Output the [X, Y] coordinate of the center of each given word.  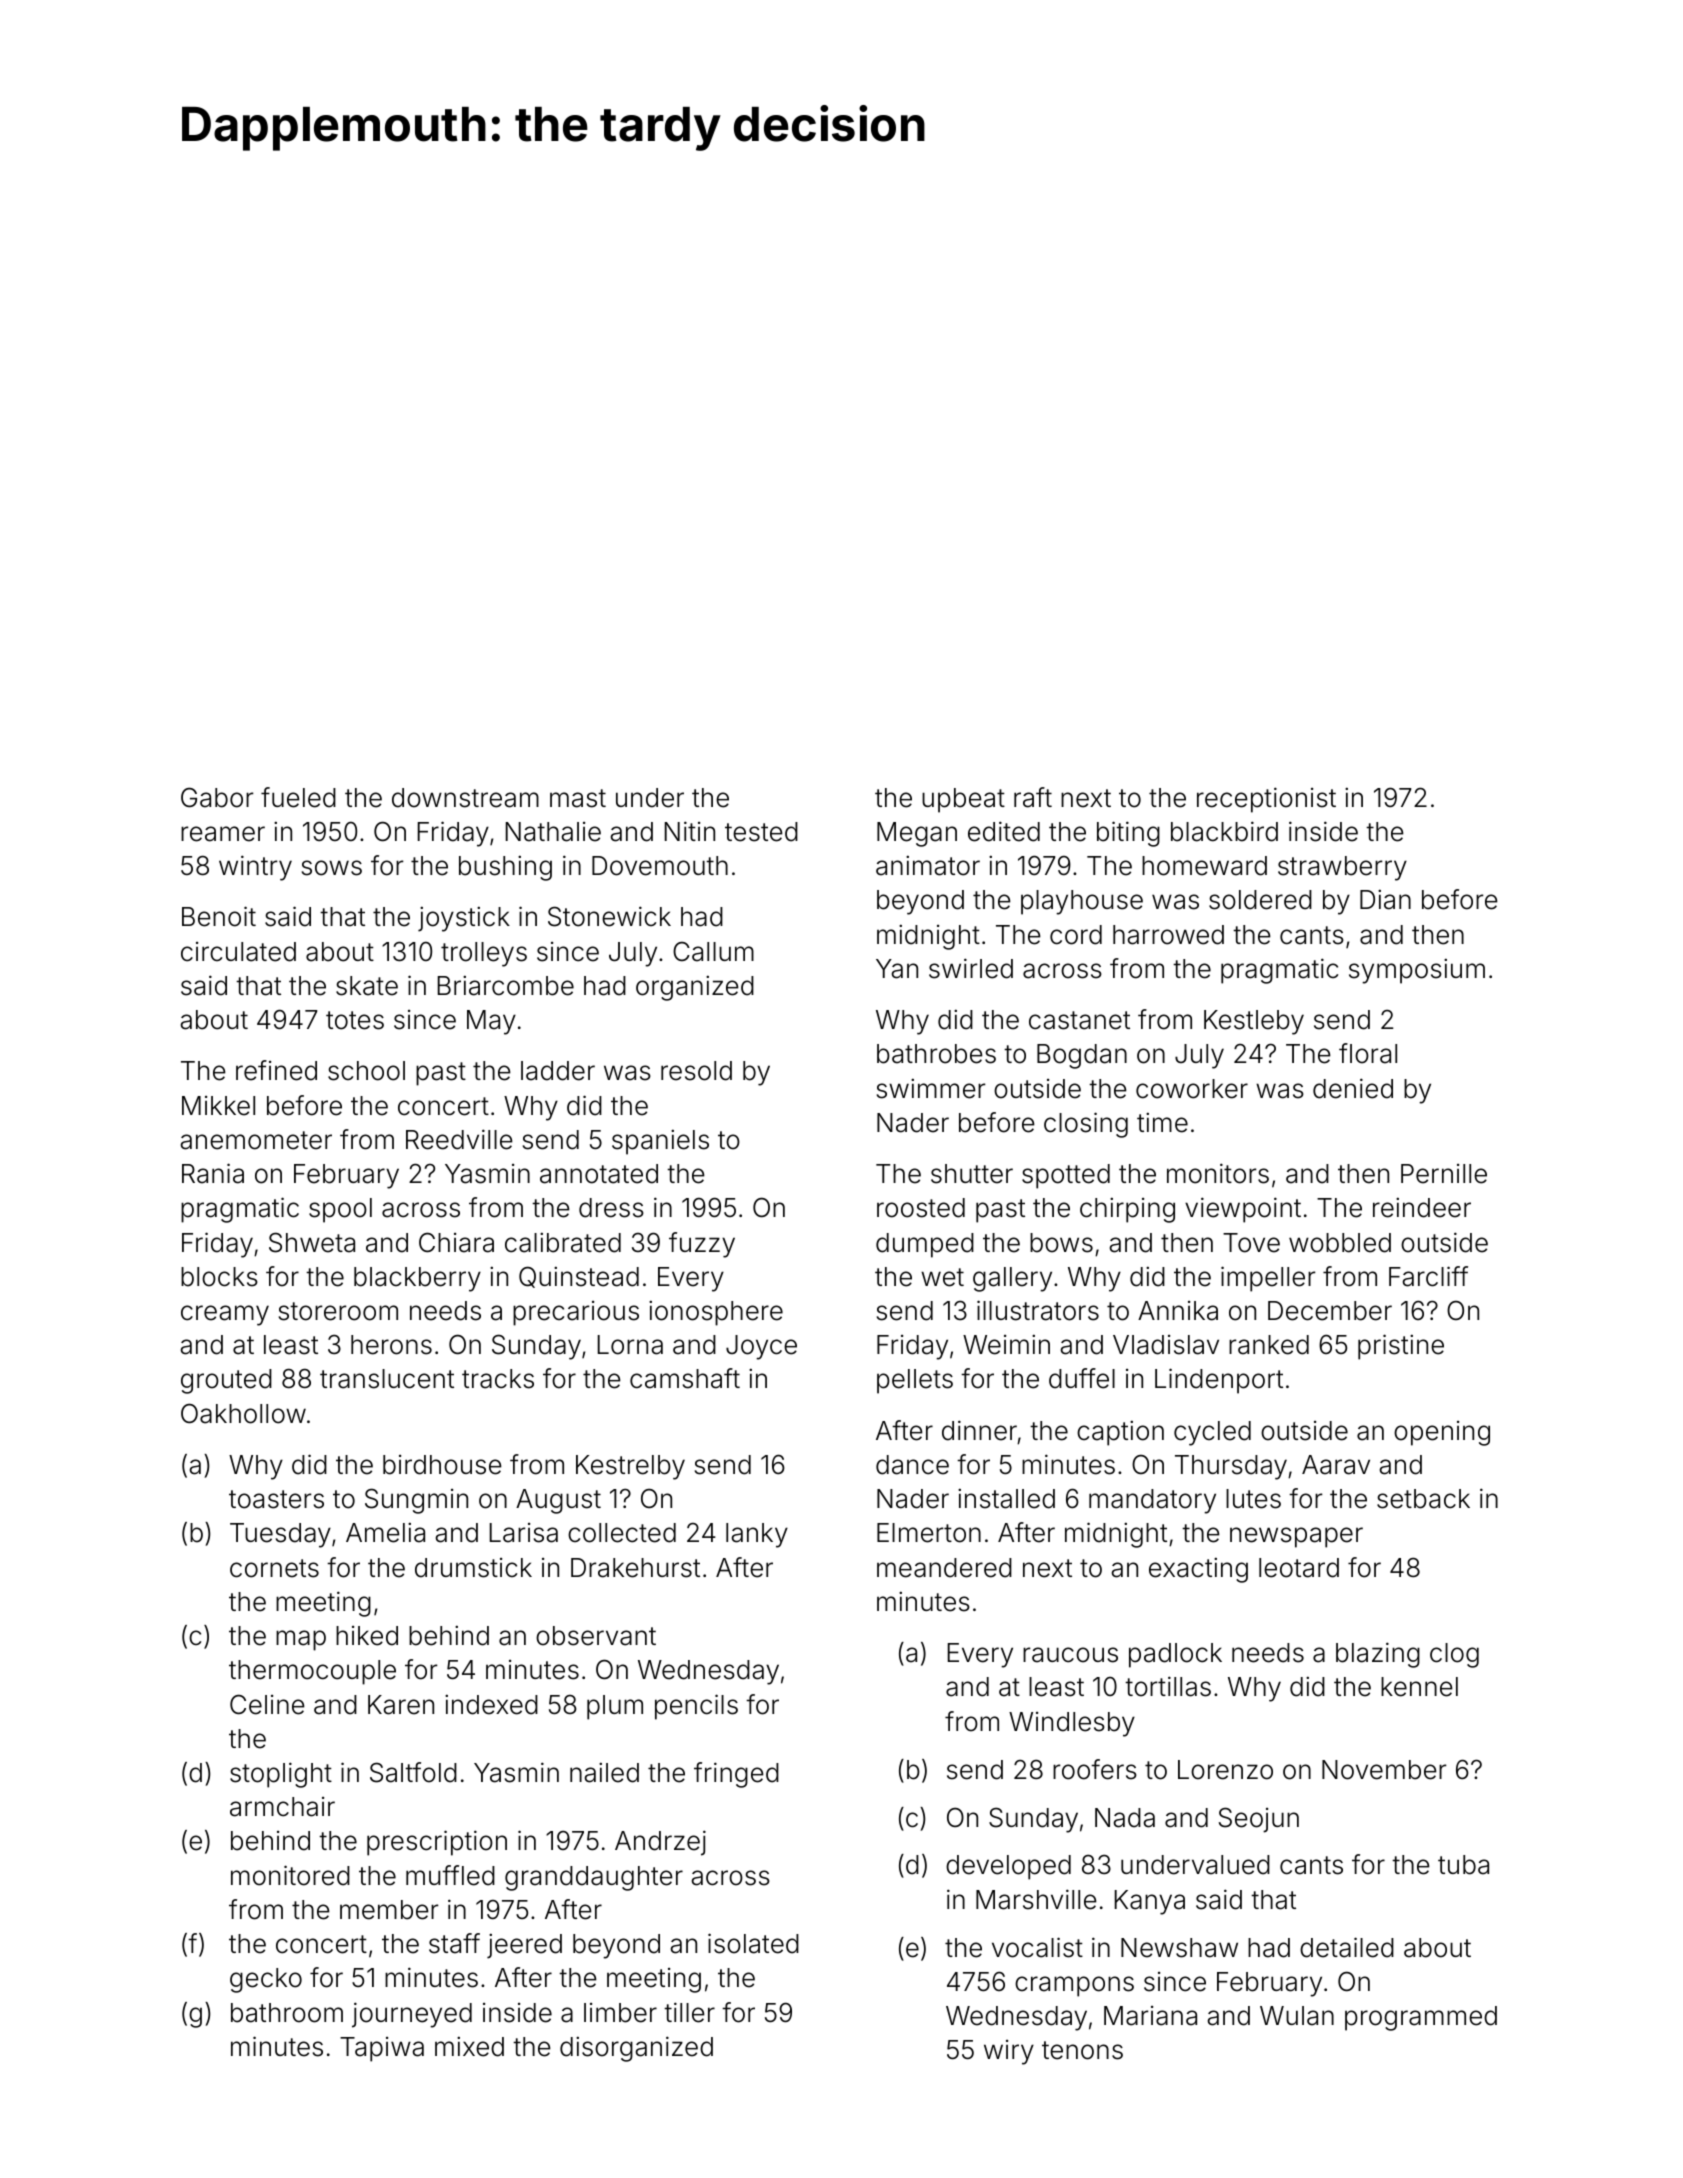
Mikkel [218, 1106]
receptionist [1266, 800]
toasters [276, 1499]
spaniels [660, 1142]
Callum [713, 951]
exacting [1198, 1570]
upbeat [963, 800]
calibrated [563, 1242]
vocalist [1037, 1947]
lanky [757, 1535]
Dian [1385, 899]
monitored [290, 1875]
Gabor [217, 797]
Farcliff [1428, 1276]
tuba [1463, 1865]
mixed [469, 2046]
